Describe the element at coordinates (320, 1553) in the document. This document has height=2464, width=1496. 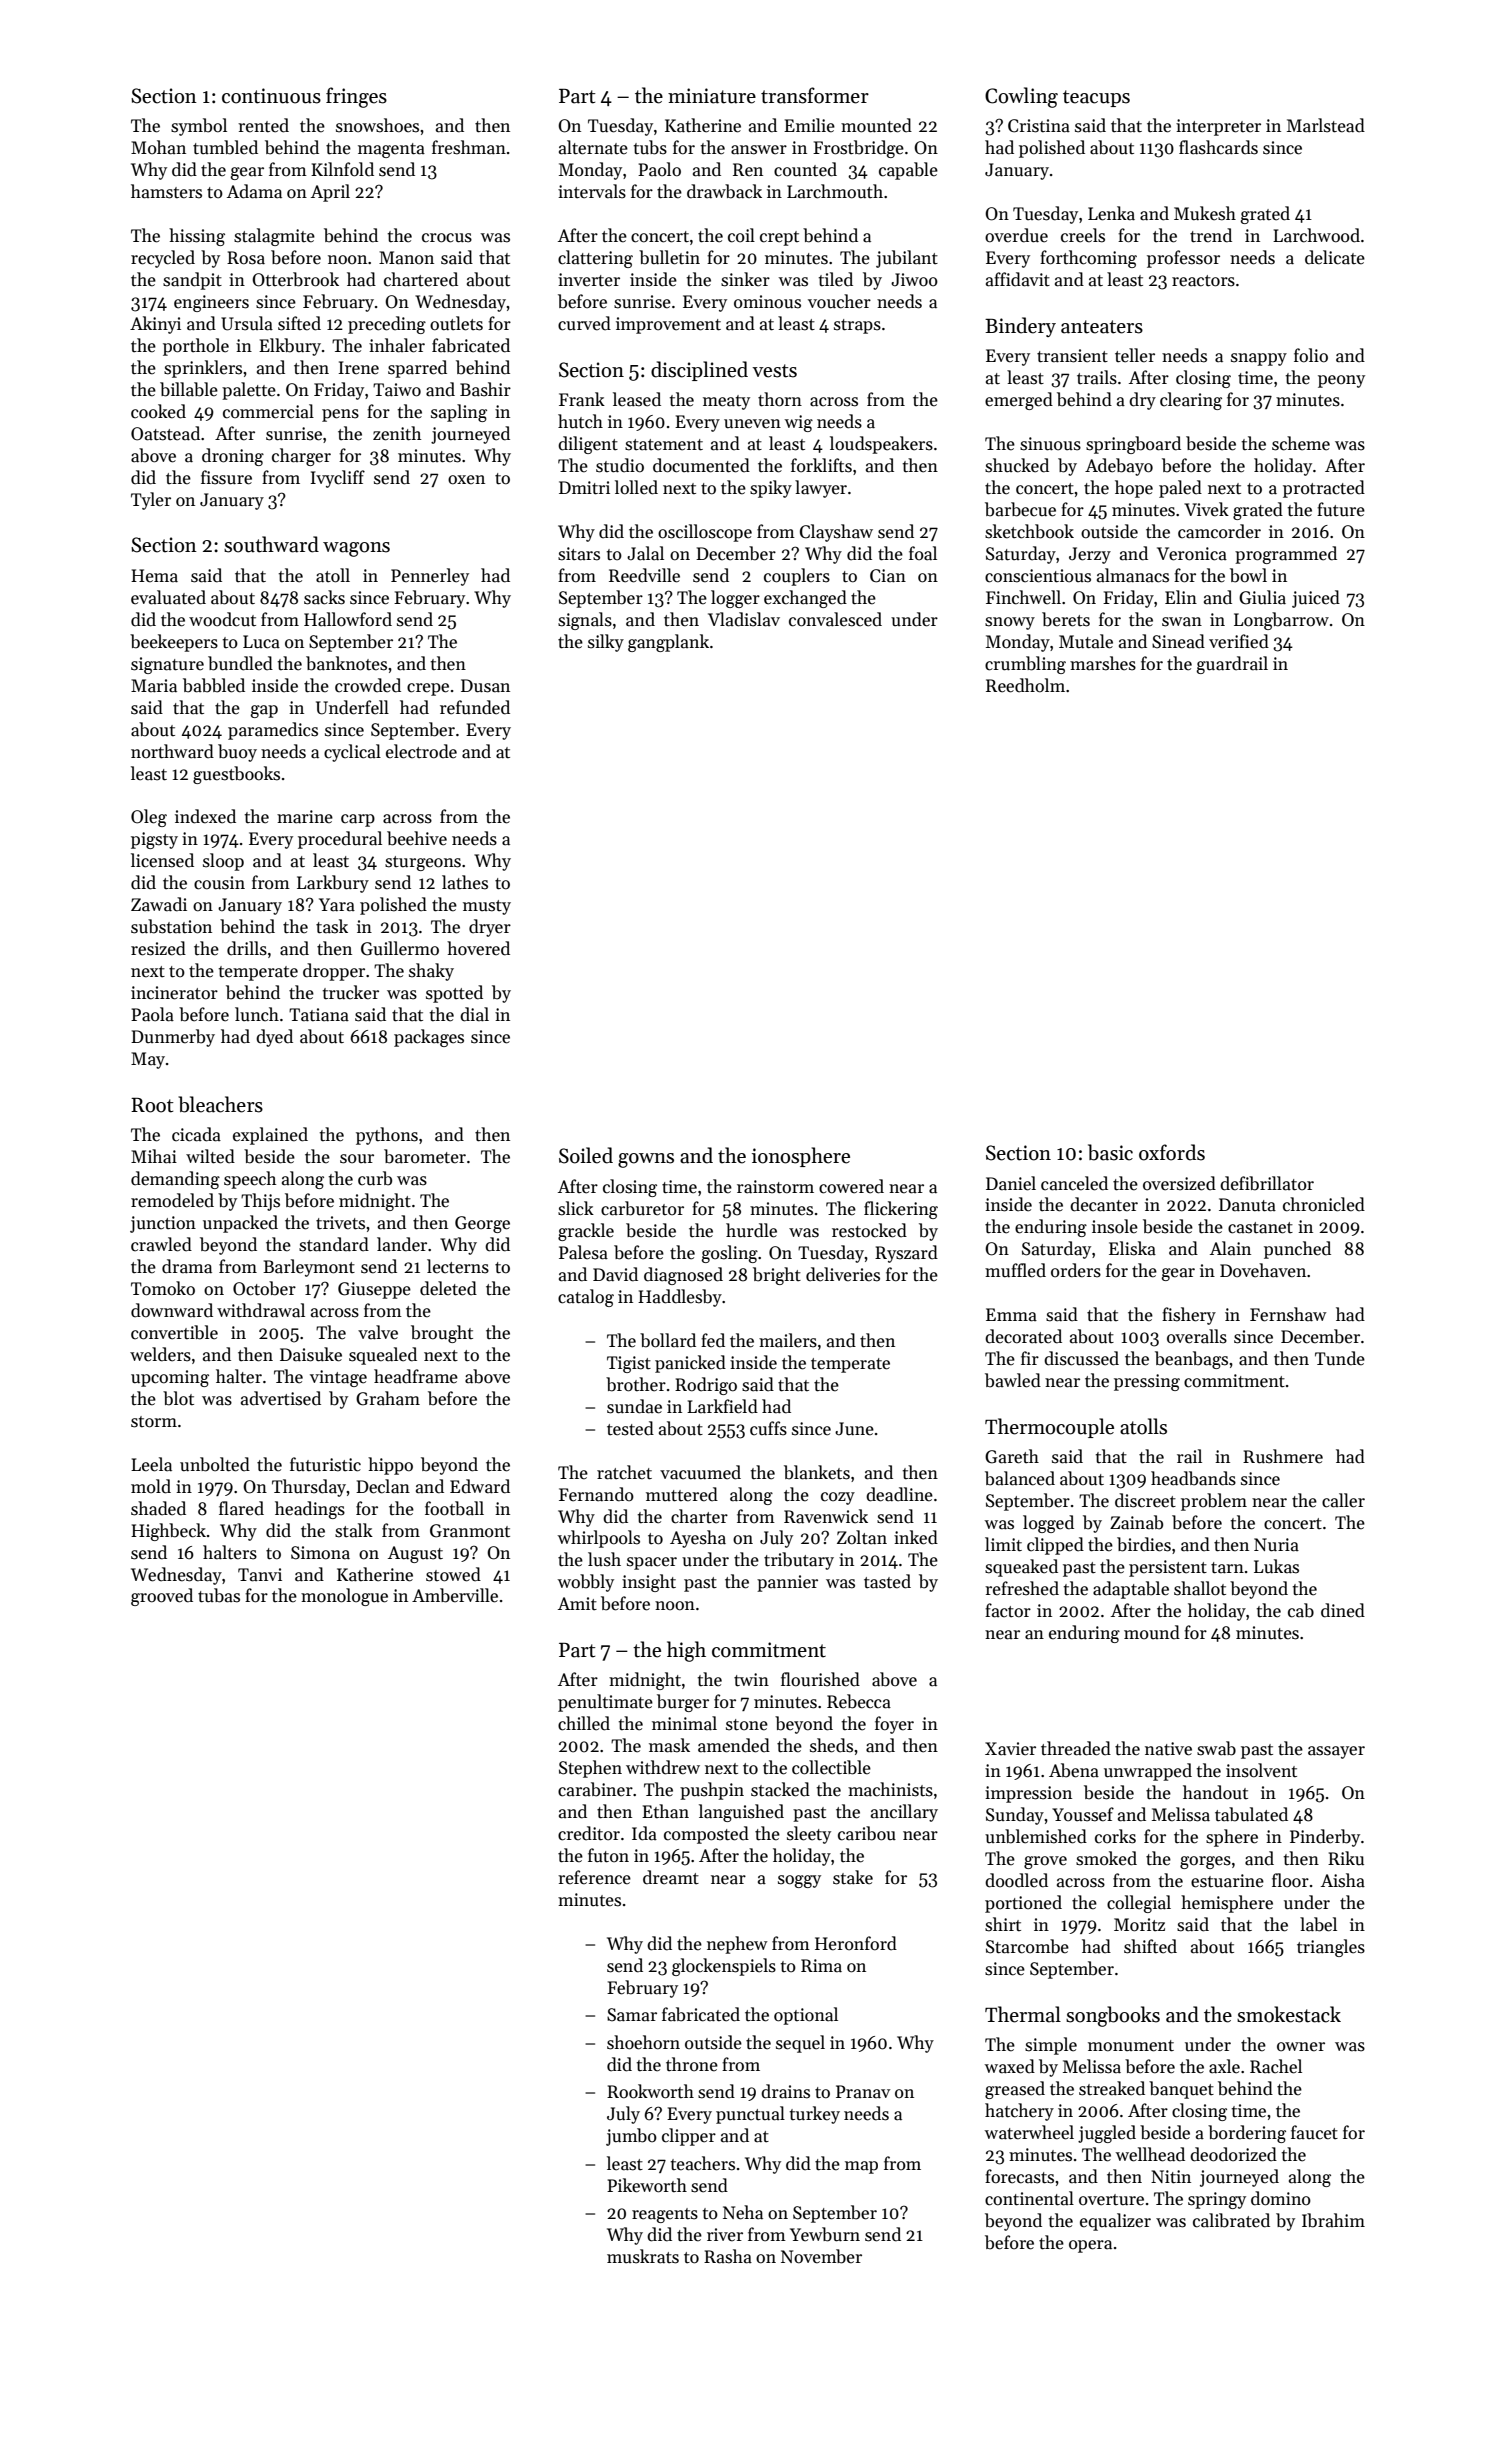
I see `Simona` at that location.
